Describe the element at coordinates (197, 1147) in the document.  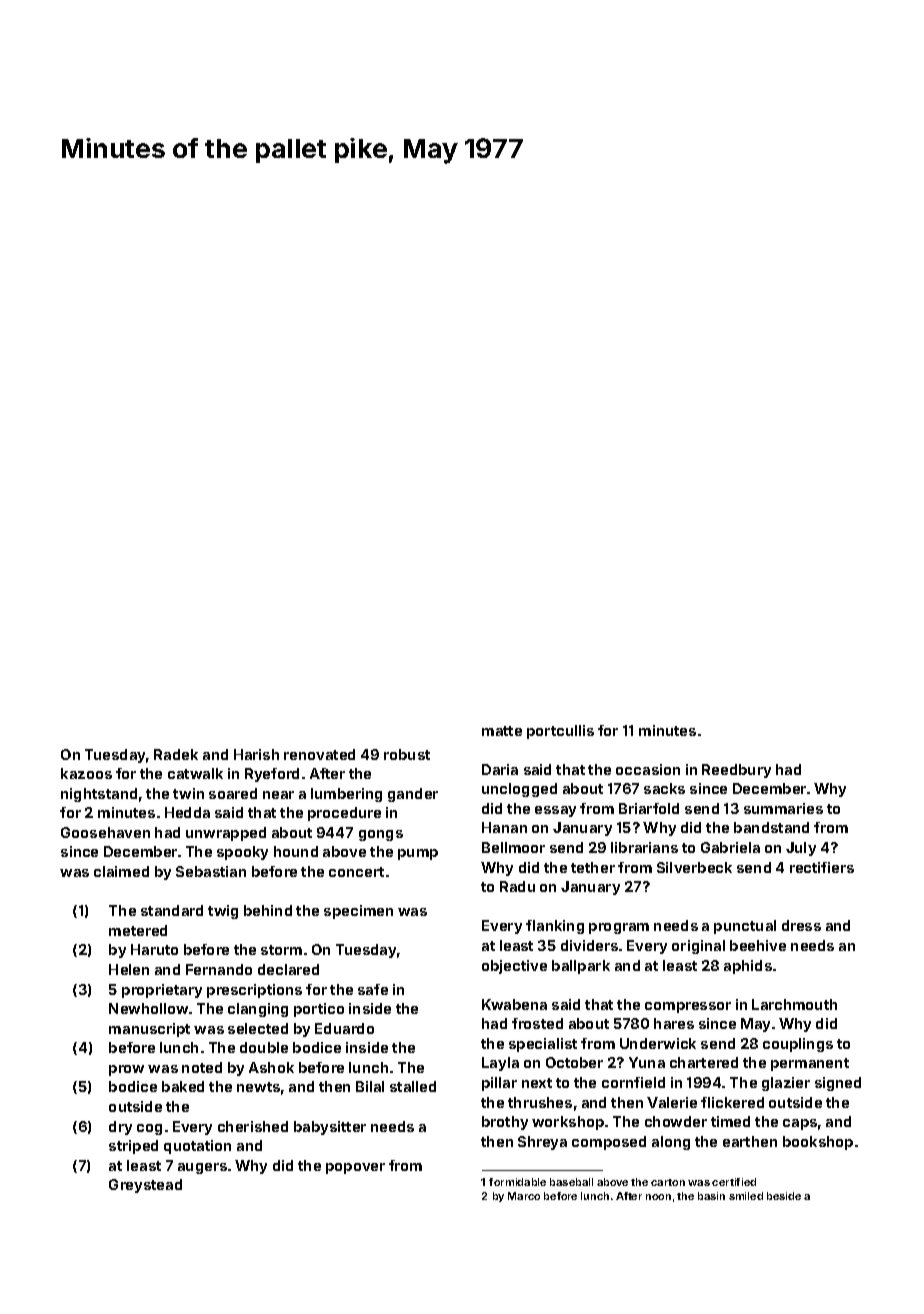
I see `quotation` at that location.
